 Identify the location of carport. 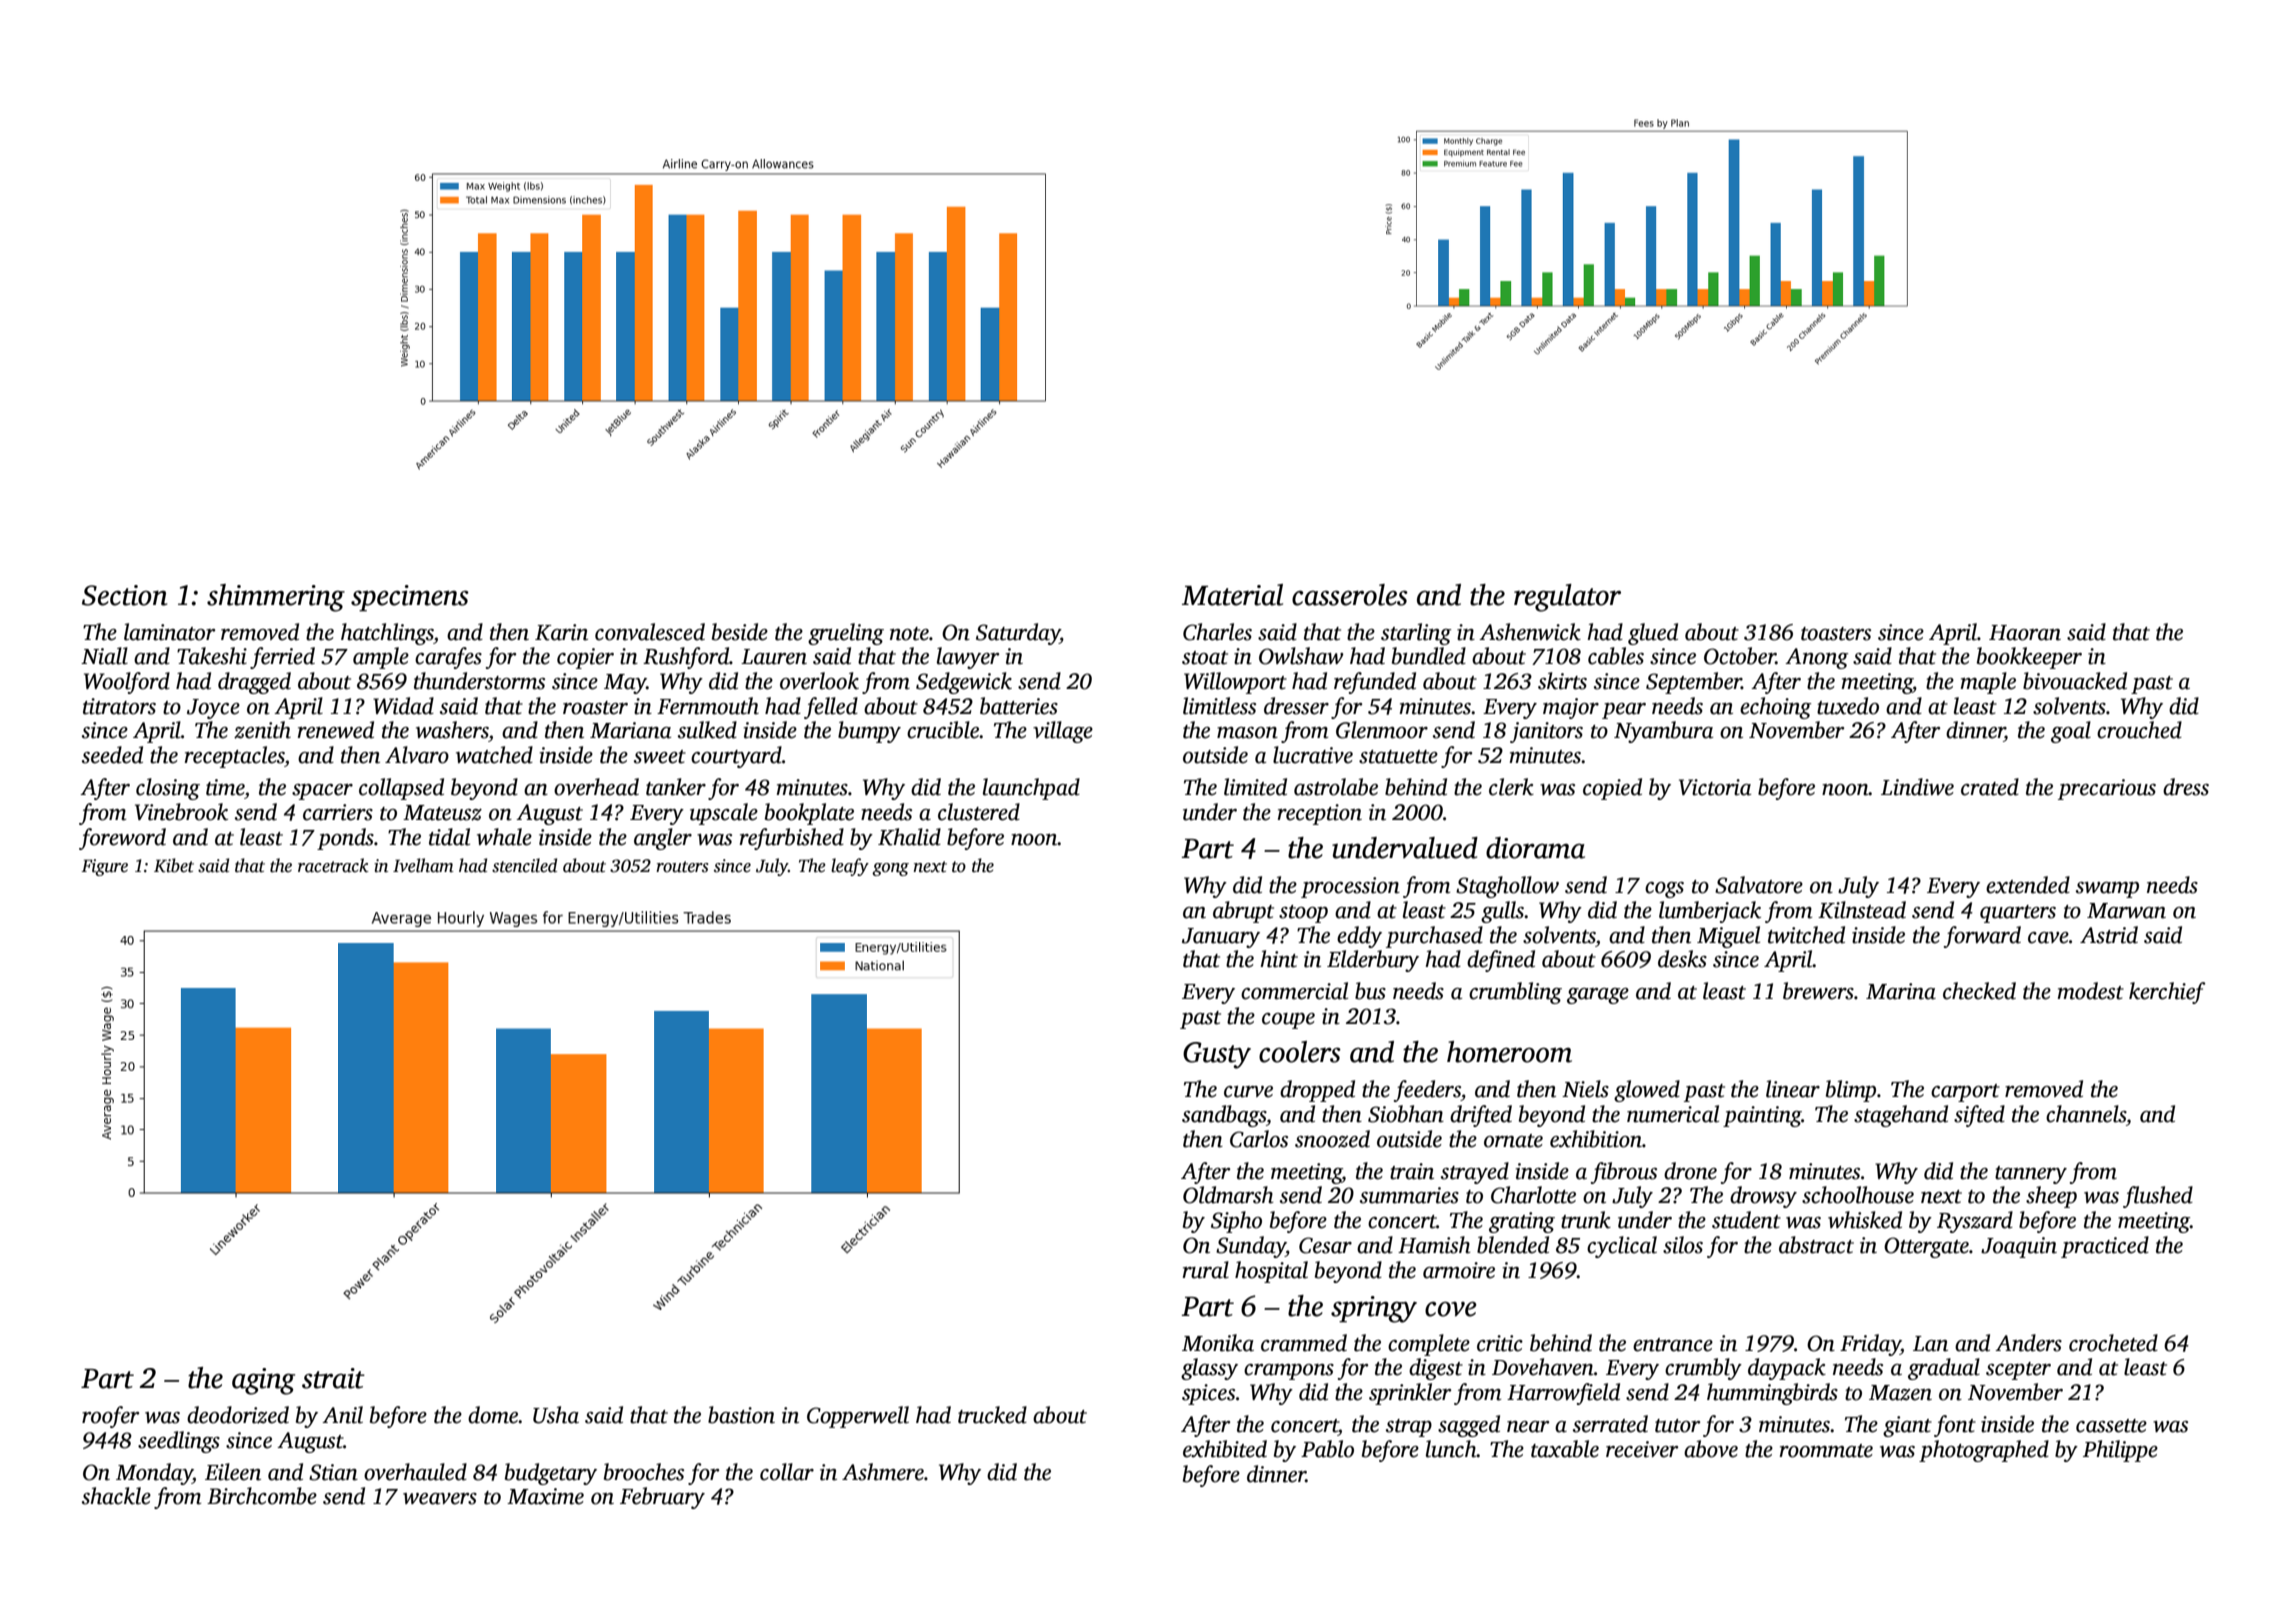
(1965, 1093).
